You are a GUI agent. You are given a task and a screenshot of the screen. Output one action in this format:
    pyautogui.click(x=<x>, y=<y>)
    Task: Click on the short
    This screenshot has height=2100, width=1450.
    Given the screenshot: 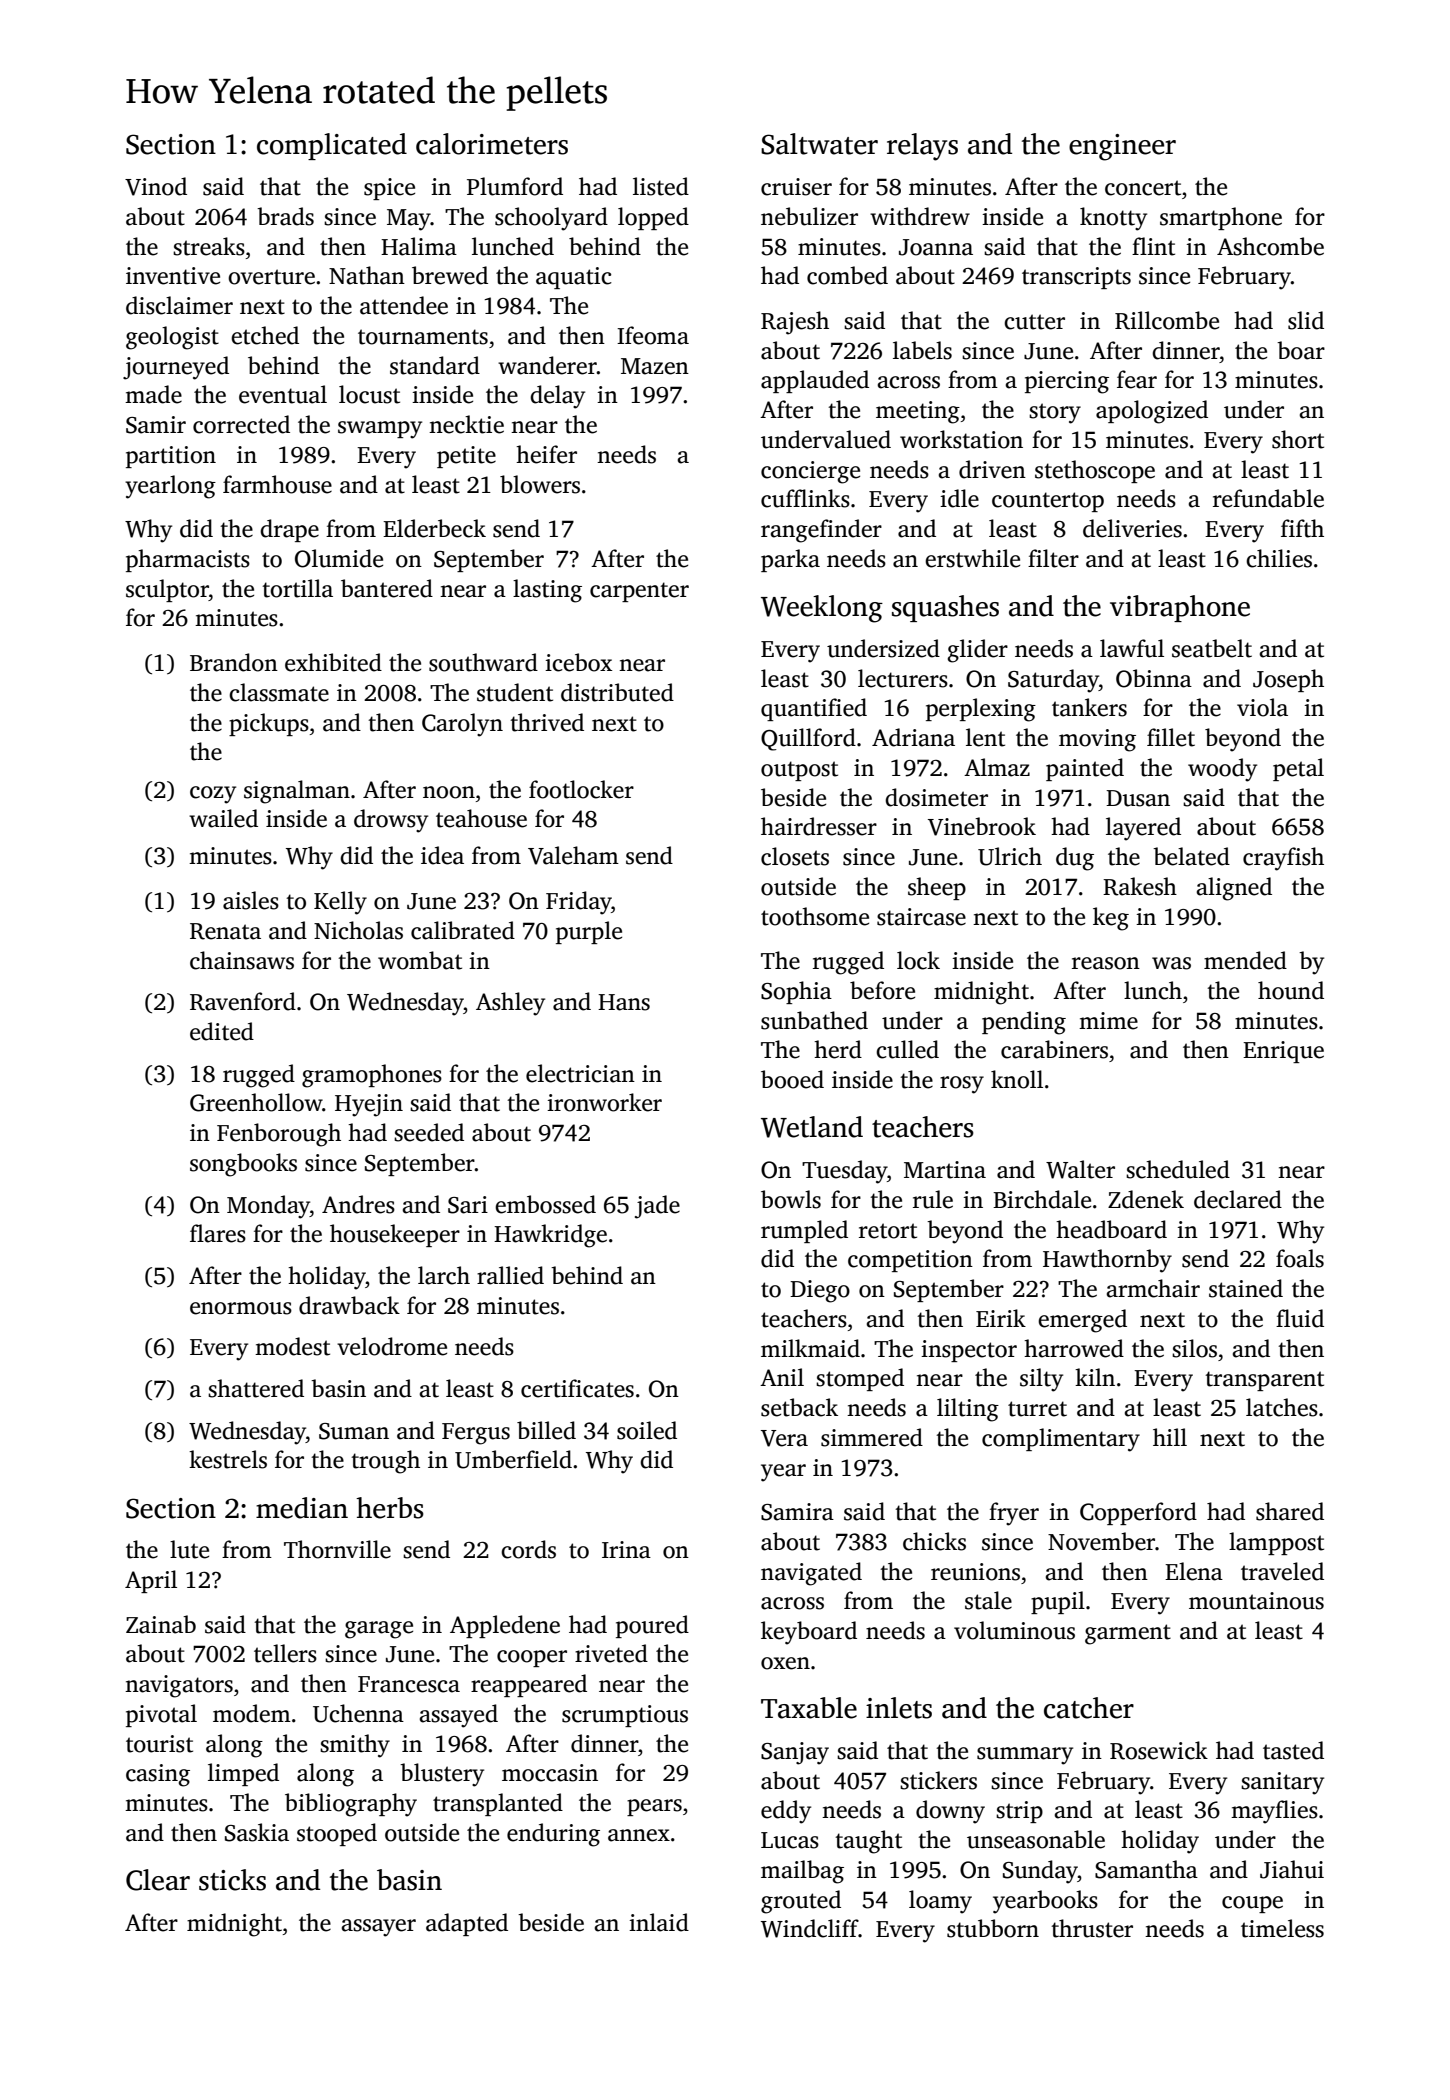 What is the action you would take?
    pyautogui.click(x=1298, y=439)
